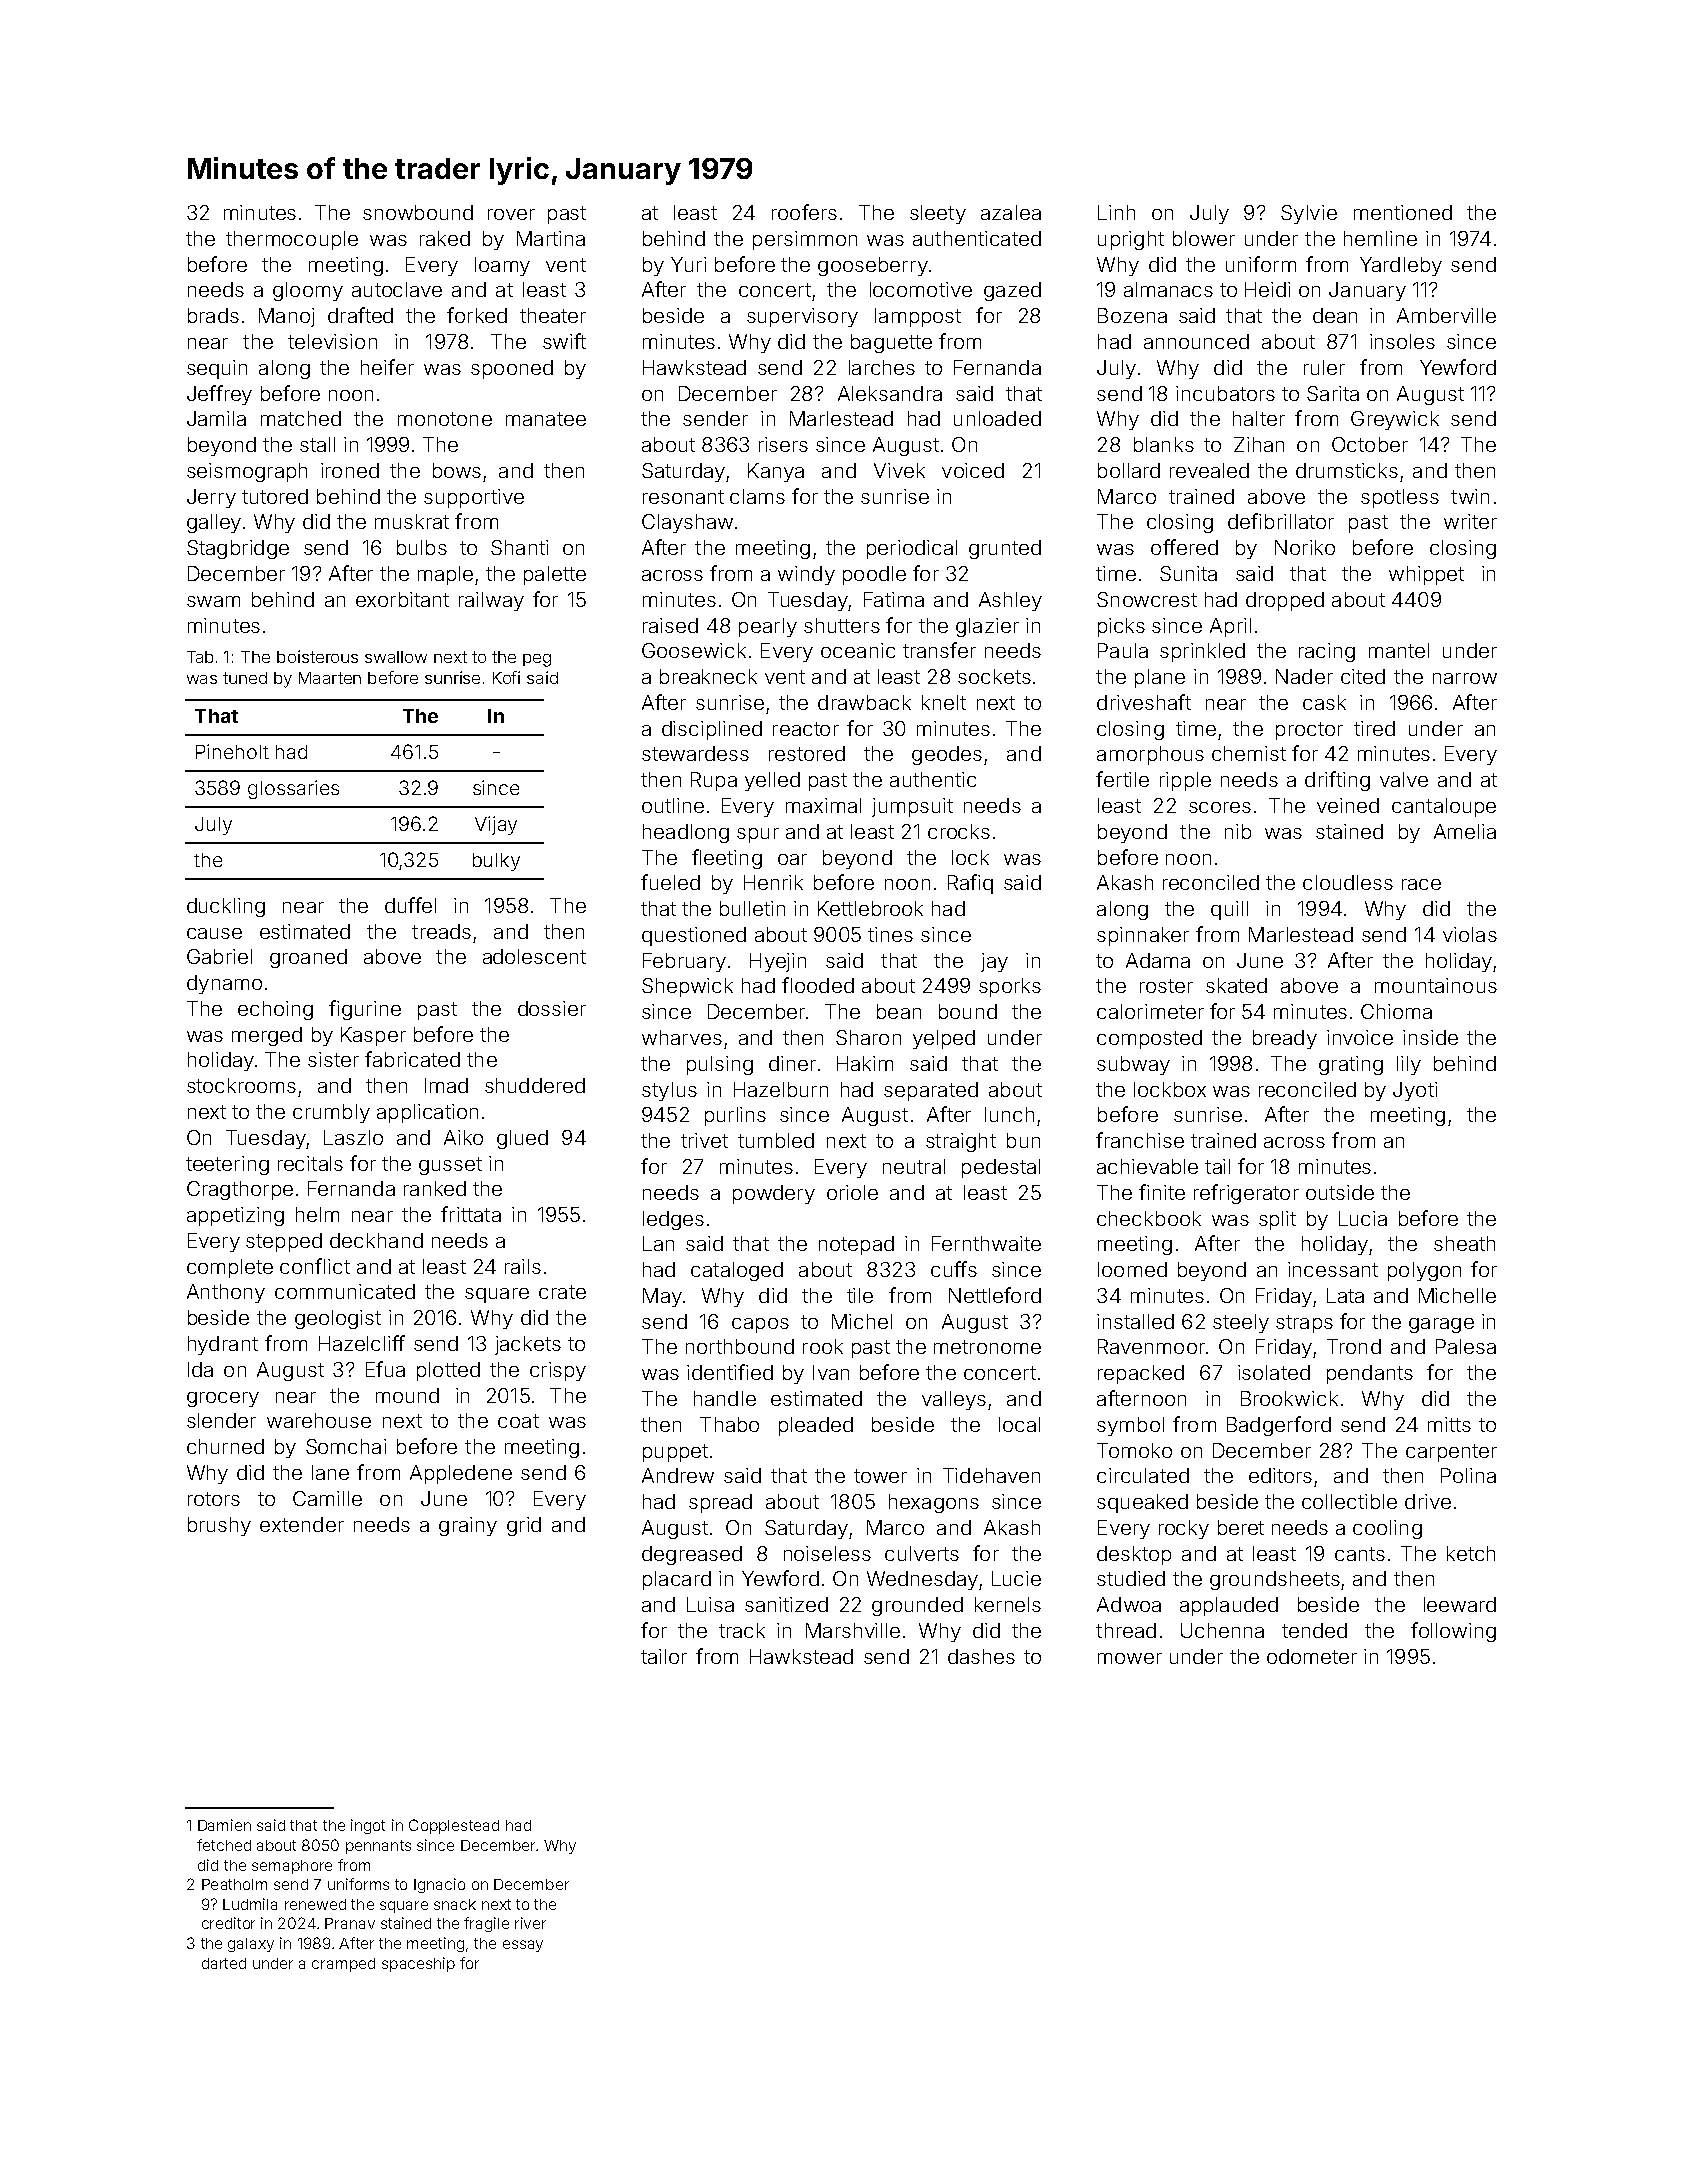  I want to click on Heidi, so click(1267, 289).
